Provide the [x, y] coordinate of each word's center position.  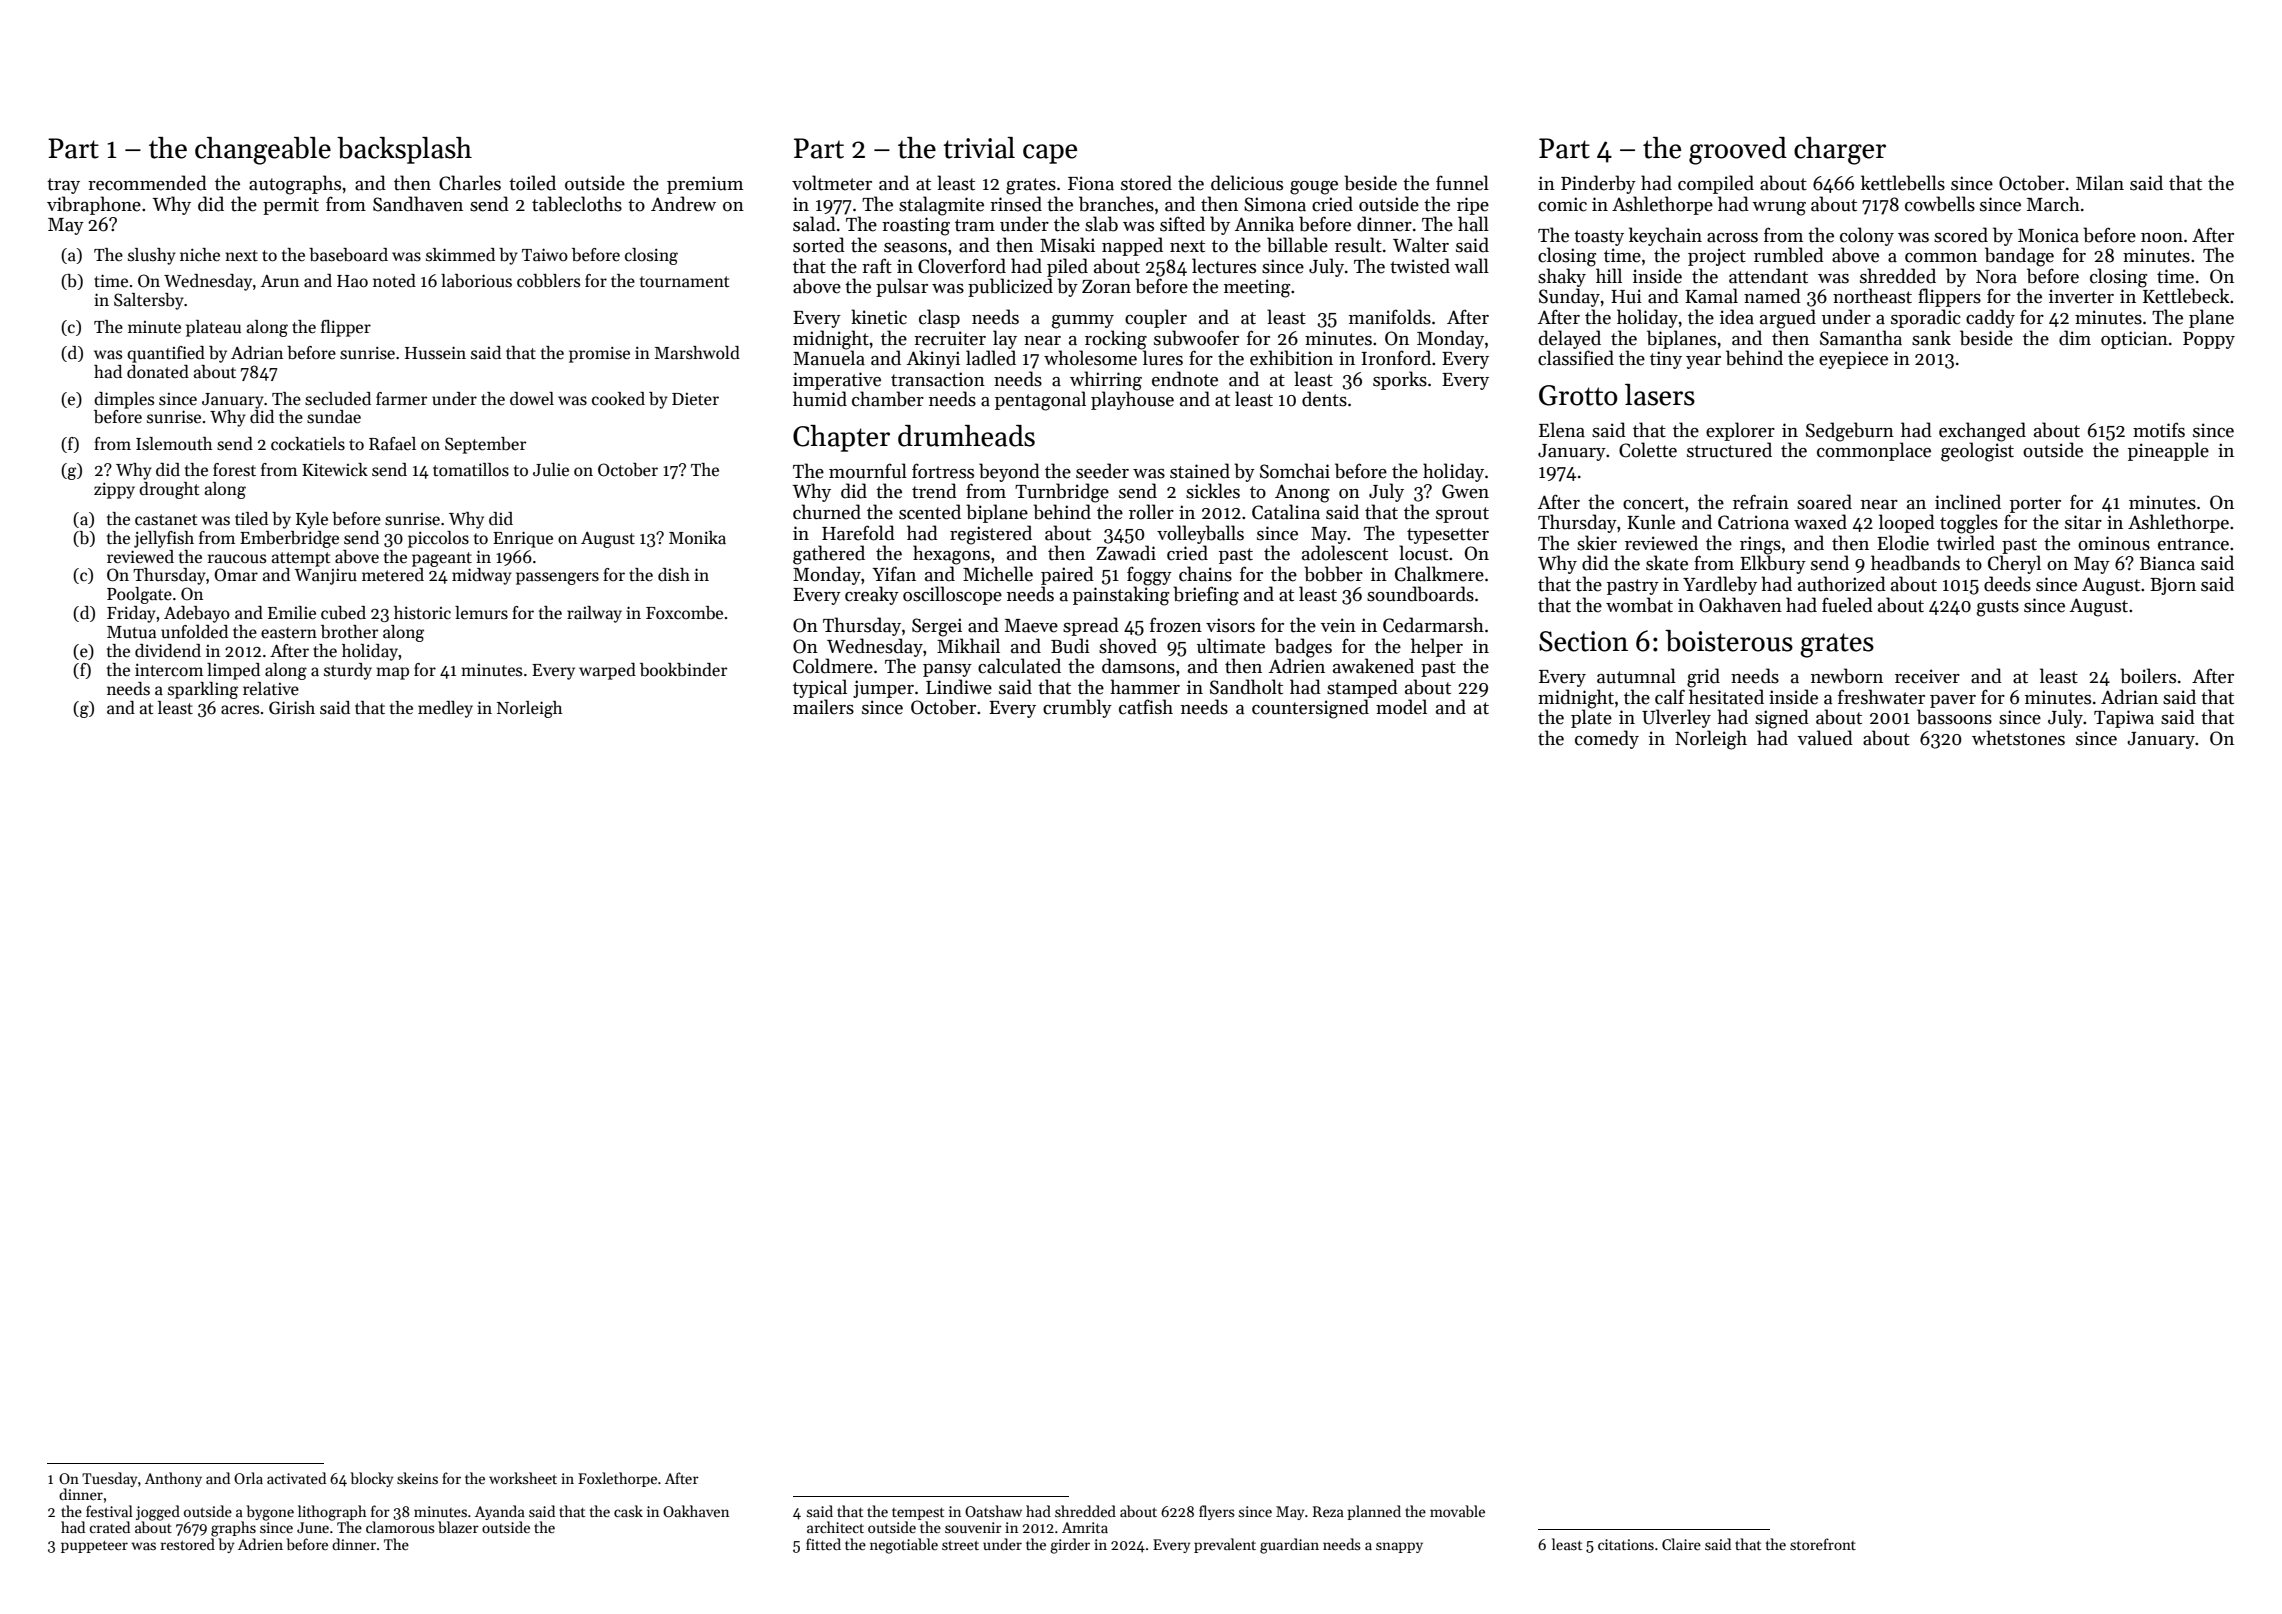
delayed [1570, 339]
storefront [1823, 1544]
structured [1729, 450]
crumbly [1077, 708]
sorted [819, 245]
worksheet [523, 1478]
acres [240, 710]
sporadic [1926, 318]
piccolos [438, 539]
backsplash [404, 150]
